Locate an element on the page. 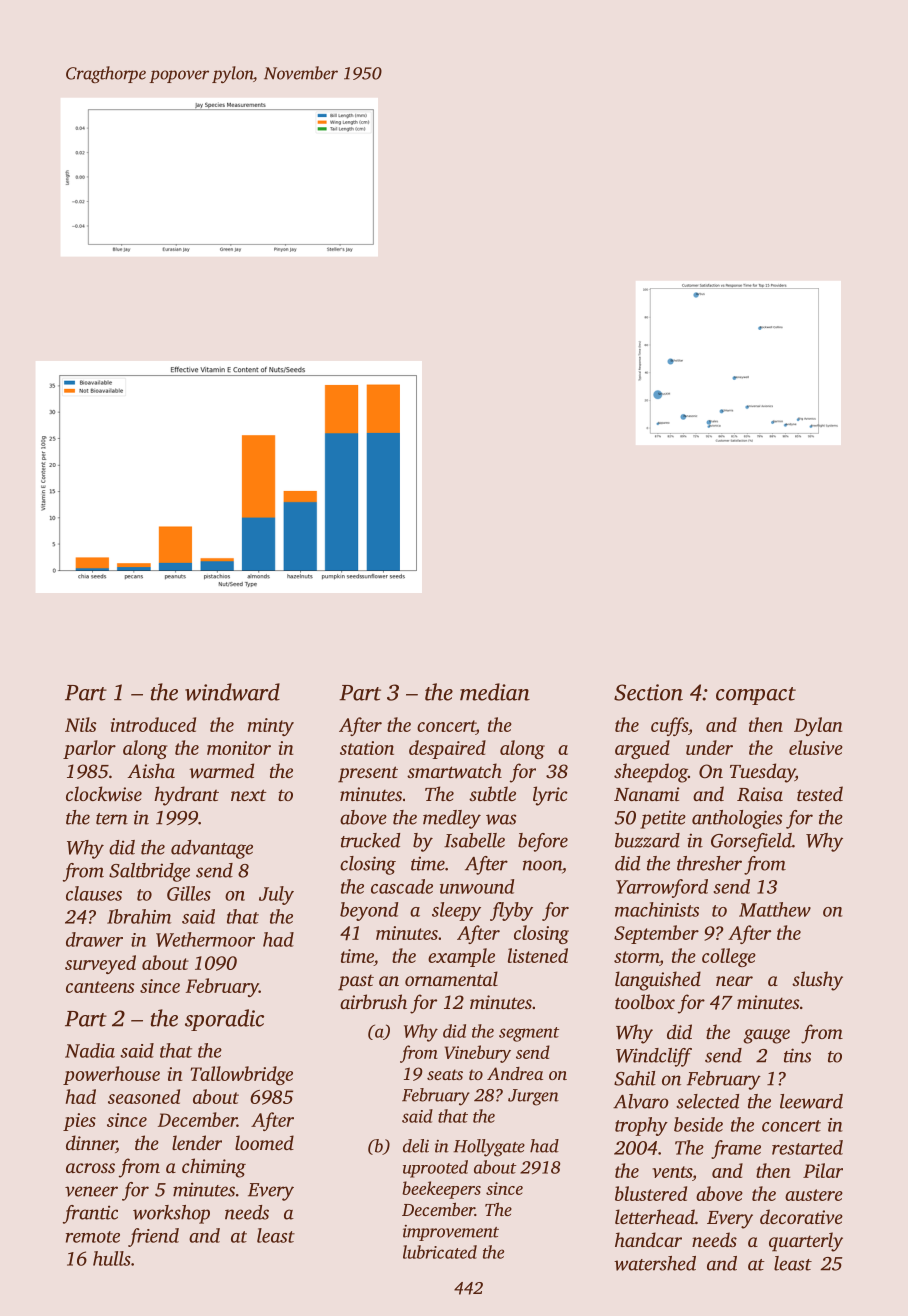  windward is located at coordinates (232, 692).
